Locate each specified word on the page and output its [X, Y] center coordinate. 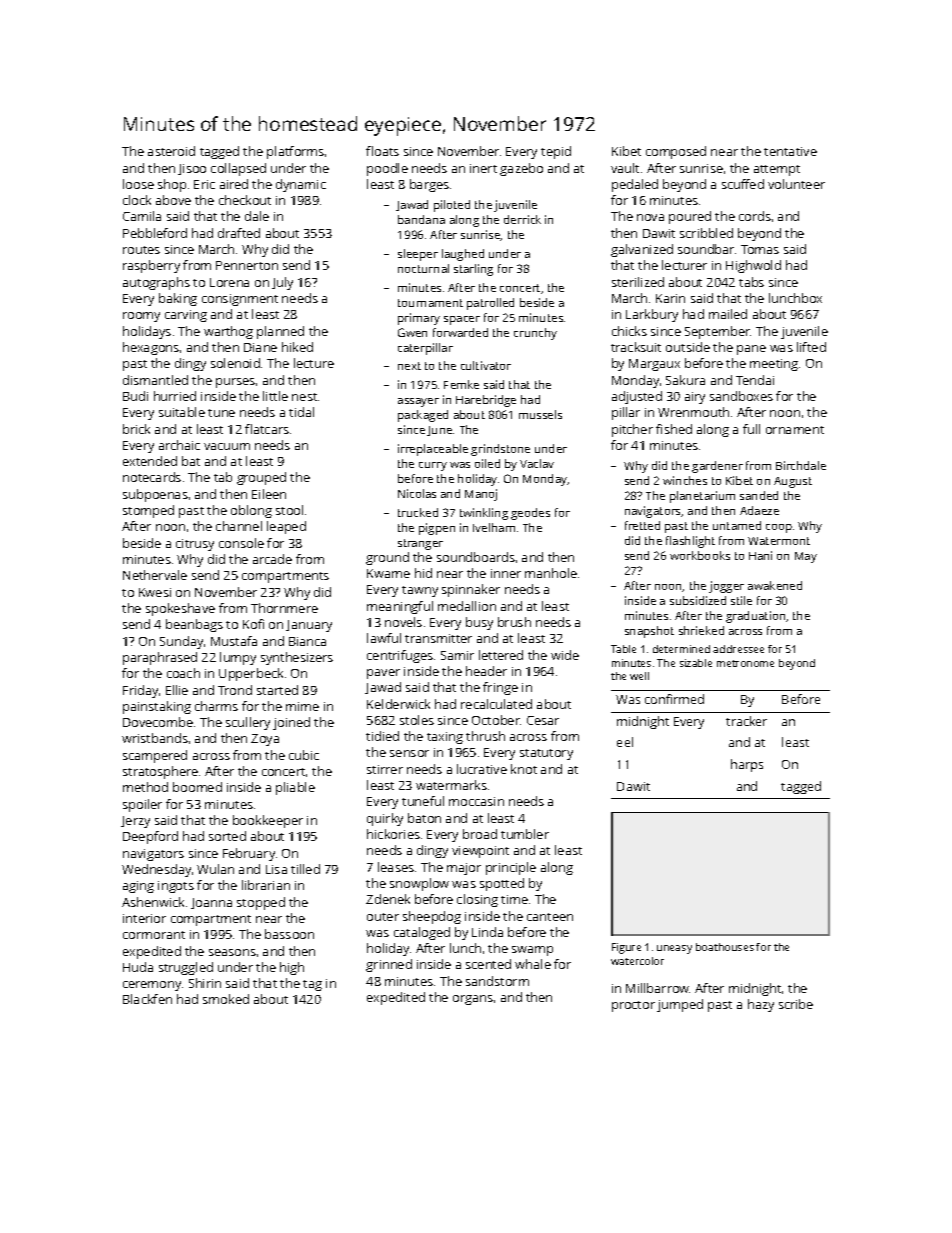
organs [473, 1000]
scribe [796, 1004]
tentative [790, 151]
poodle [387, 169]
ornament [795, 430]
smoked [226, 999]
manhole [551, 573]
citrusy [195, 545]
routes [141, 250]
